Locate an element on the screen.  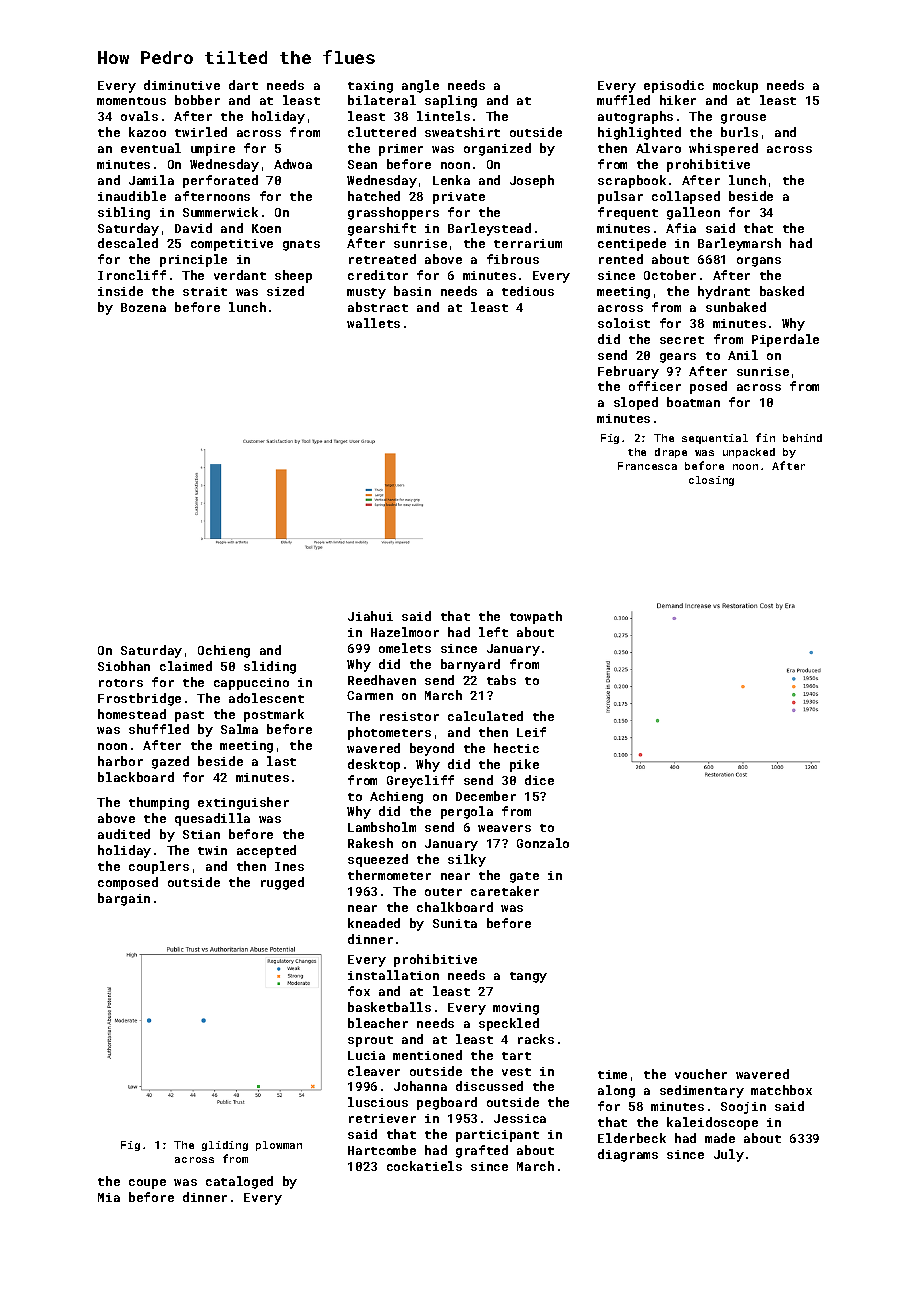
voucher is located at coordinates (701, 1074).
